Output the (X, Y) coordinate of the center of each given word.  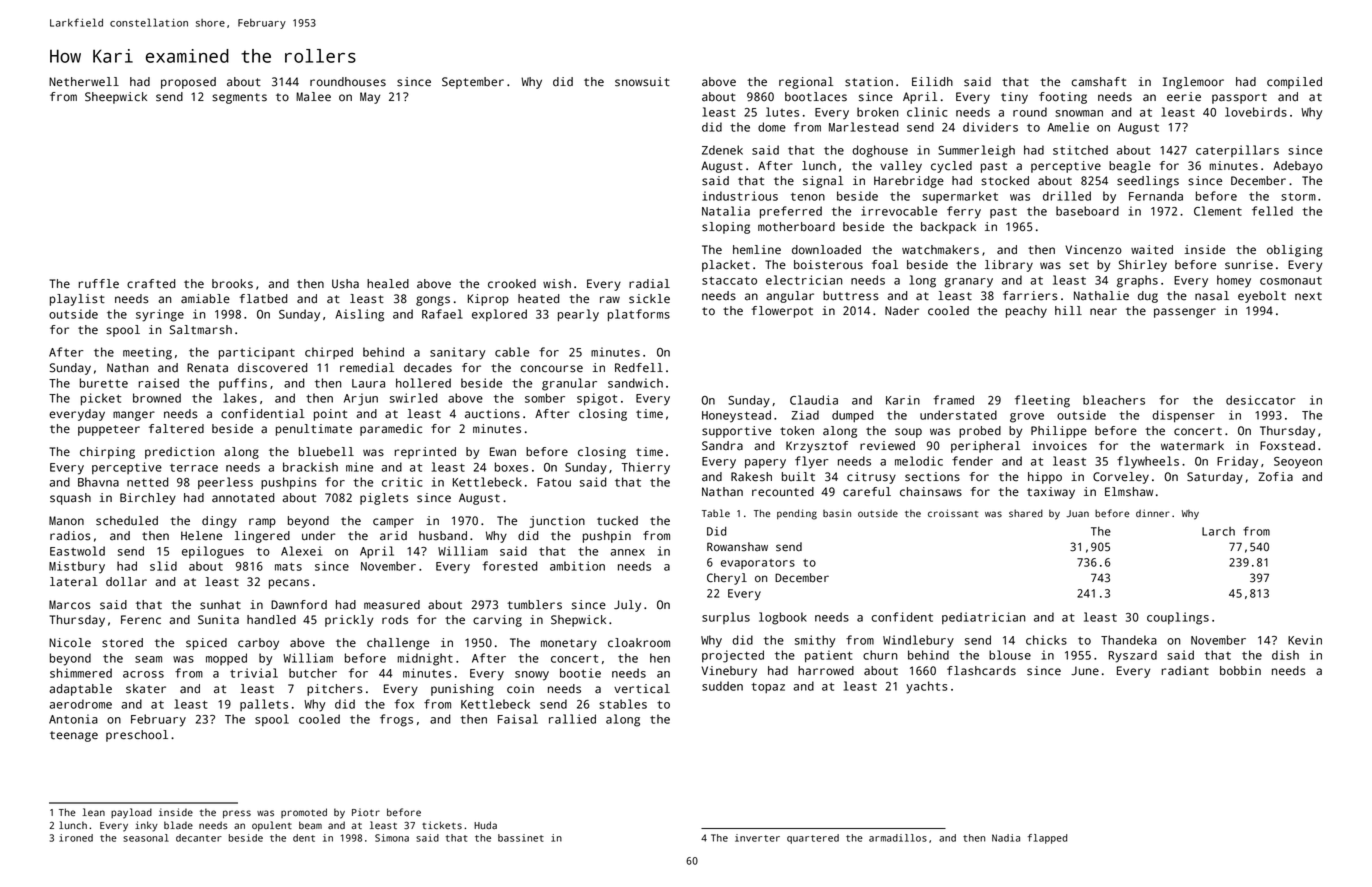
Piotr (366, 812)
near (1103, 312)
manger (134, 416)
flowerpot (782, 312)
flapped (1047, 839)
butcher (313, 673)
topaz (768, 688)
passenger (1185, 313)
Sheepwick (116, 98)
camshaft (1099, 82)
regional (806, 83)
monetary (569, 644)
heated (538, 299)
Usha (345, 284)
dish (1285, 655)
